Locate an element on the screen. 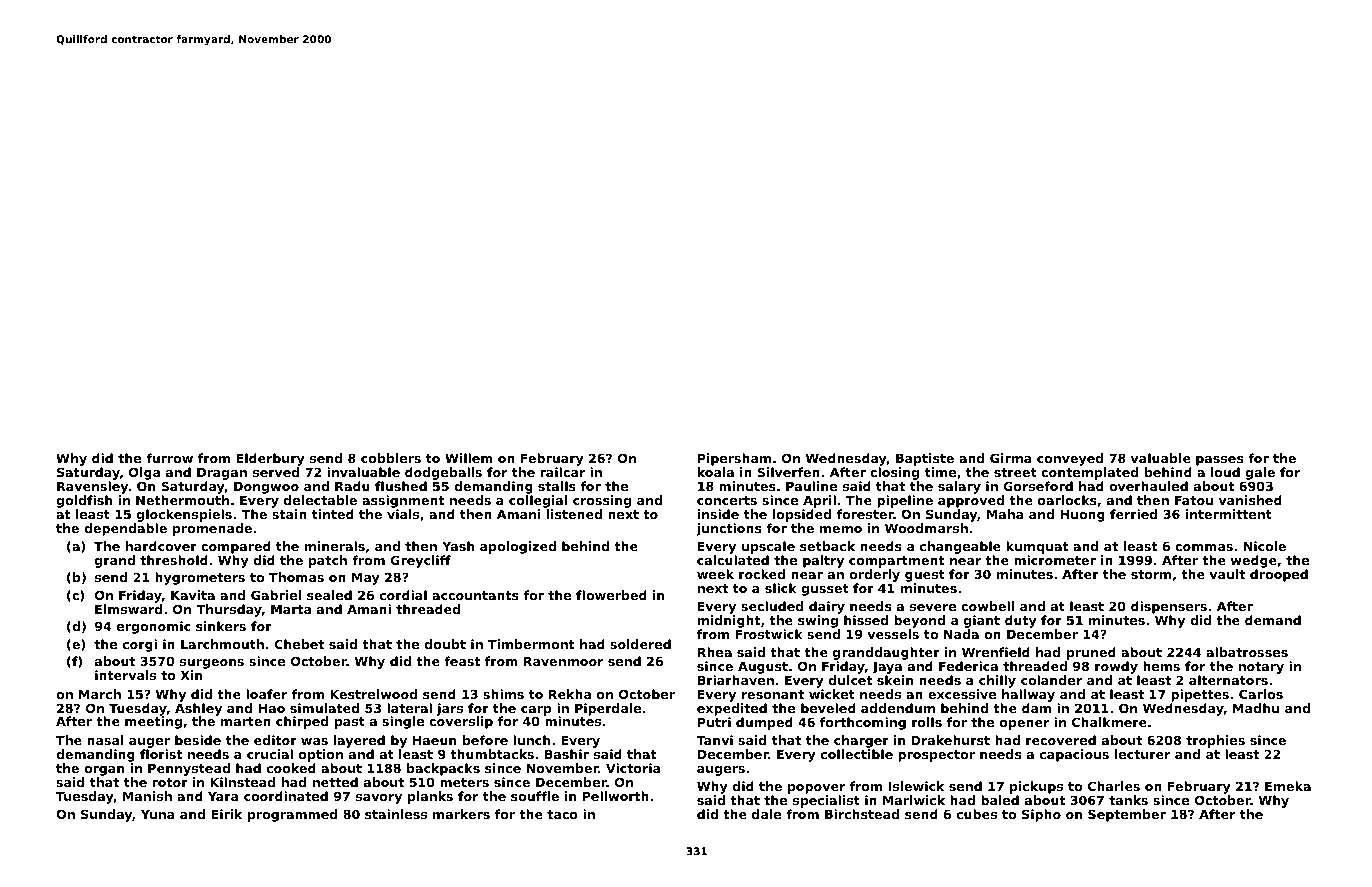 Image resolution: width=1372 pixels, height=887 pixels. carp is located at coordinates (536, 711).
